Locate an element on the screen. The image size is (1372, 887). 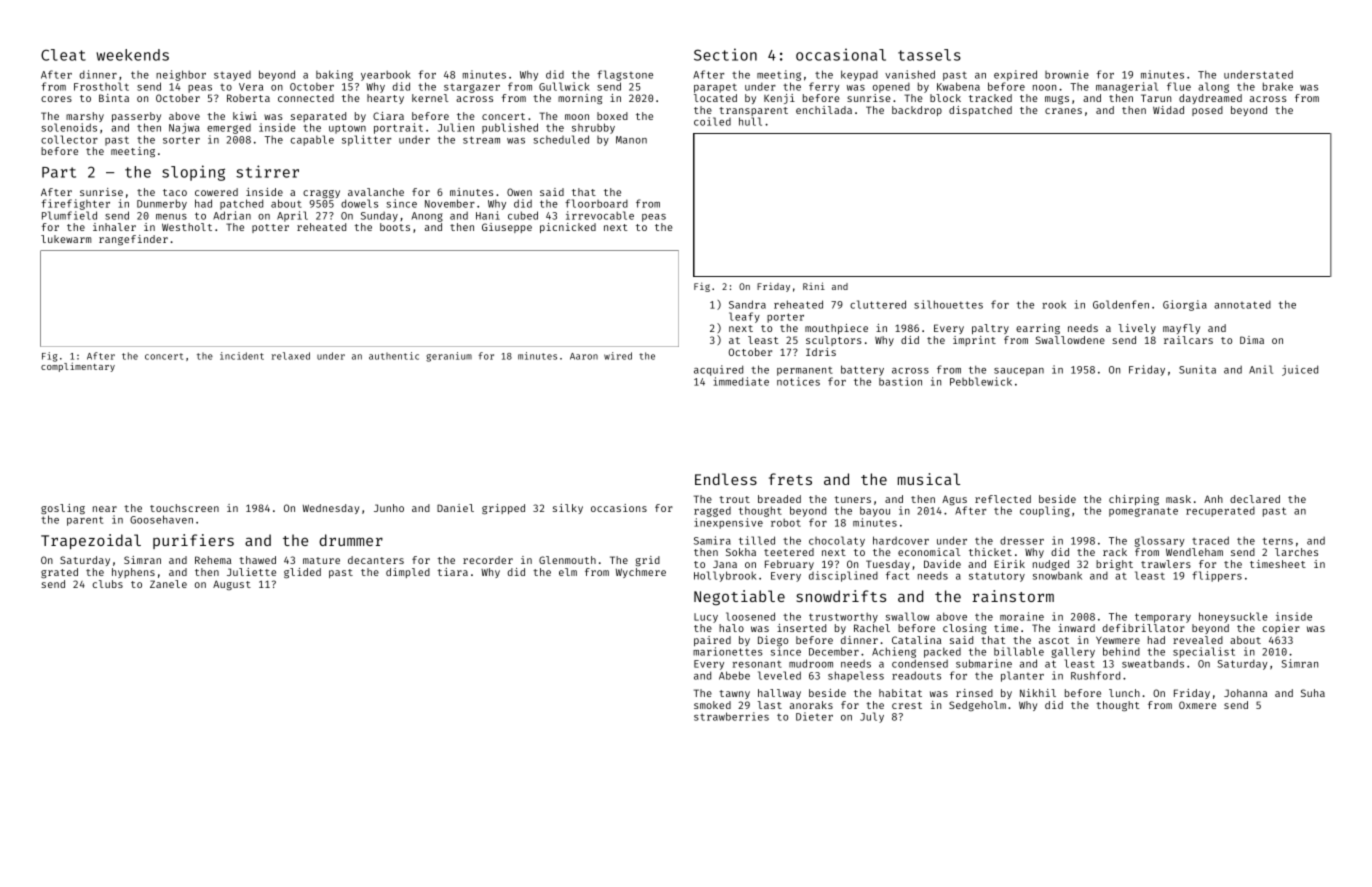
occasions is located at coordinates (619, 508).
